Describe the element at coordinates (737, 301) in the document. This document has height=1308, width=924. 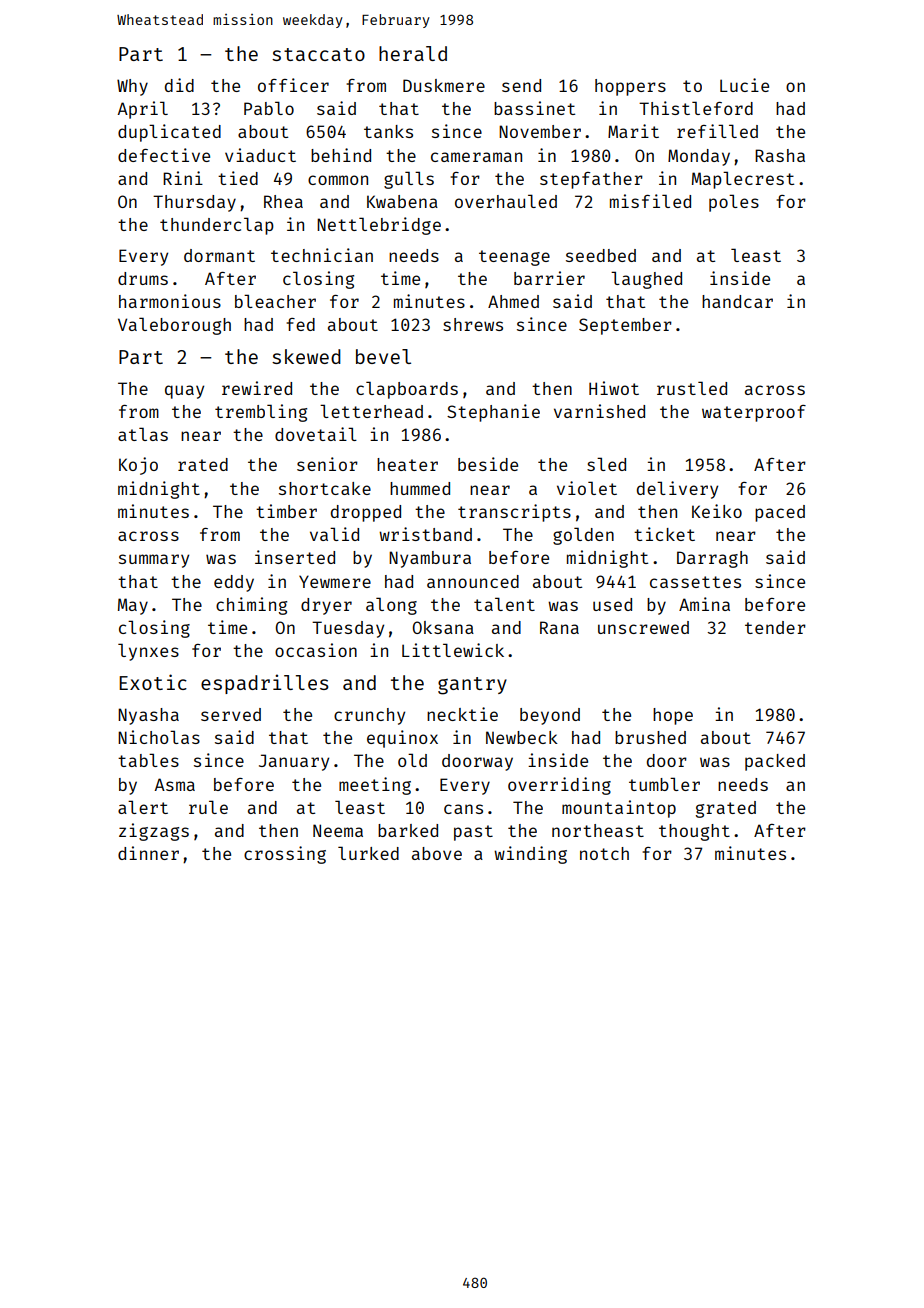
I see `handcar` at that location.
